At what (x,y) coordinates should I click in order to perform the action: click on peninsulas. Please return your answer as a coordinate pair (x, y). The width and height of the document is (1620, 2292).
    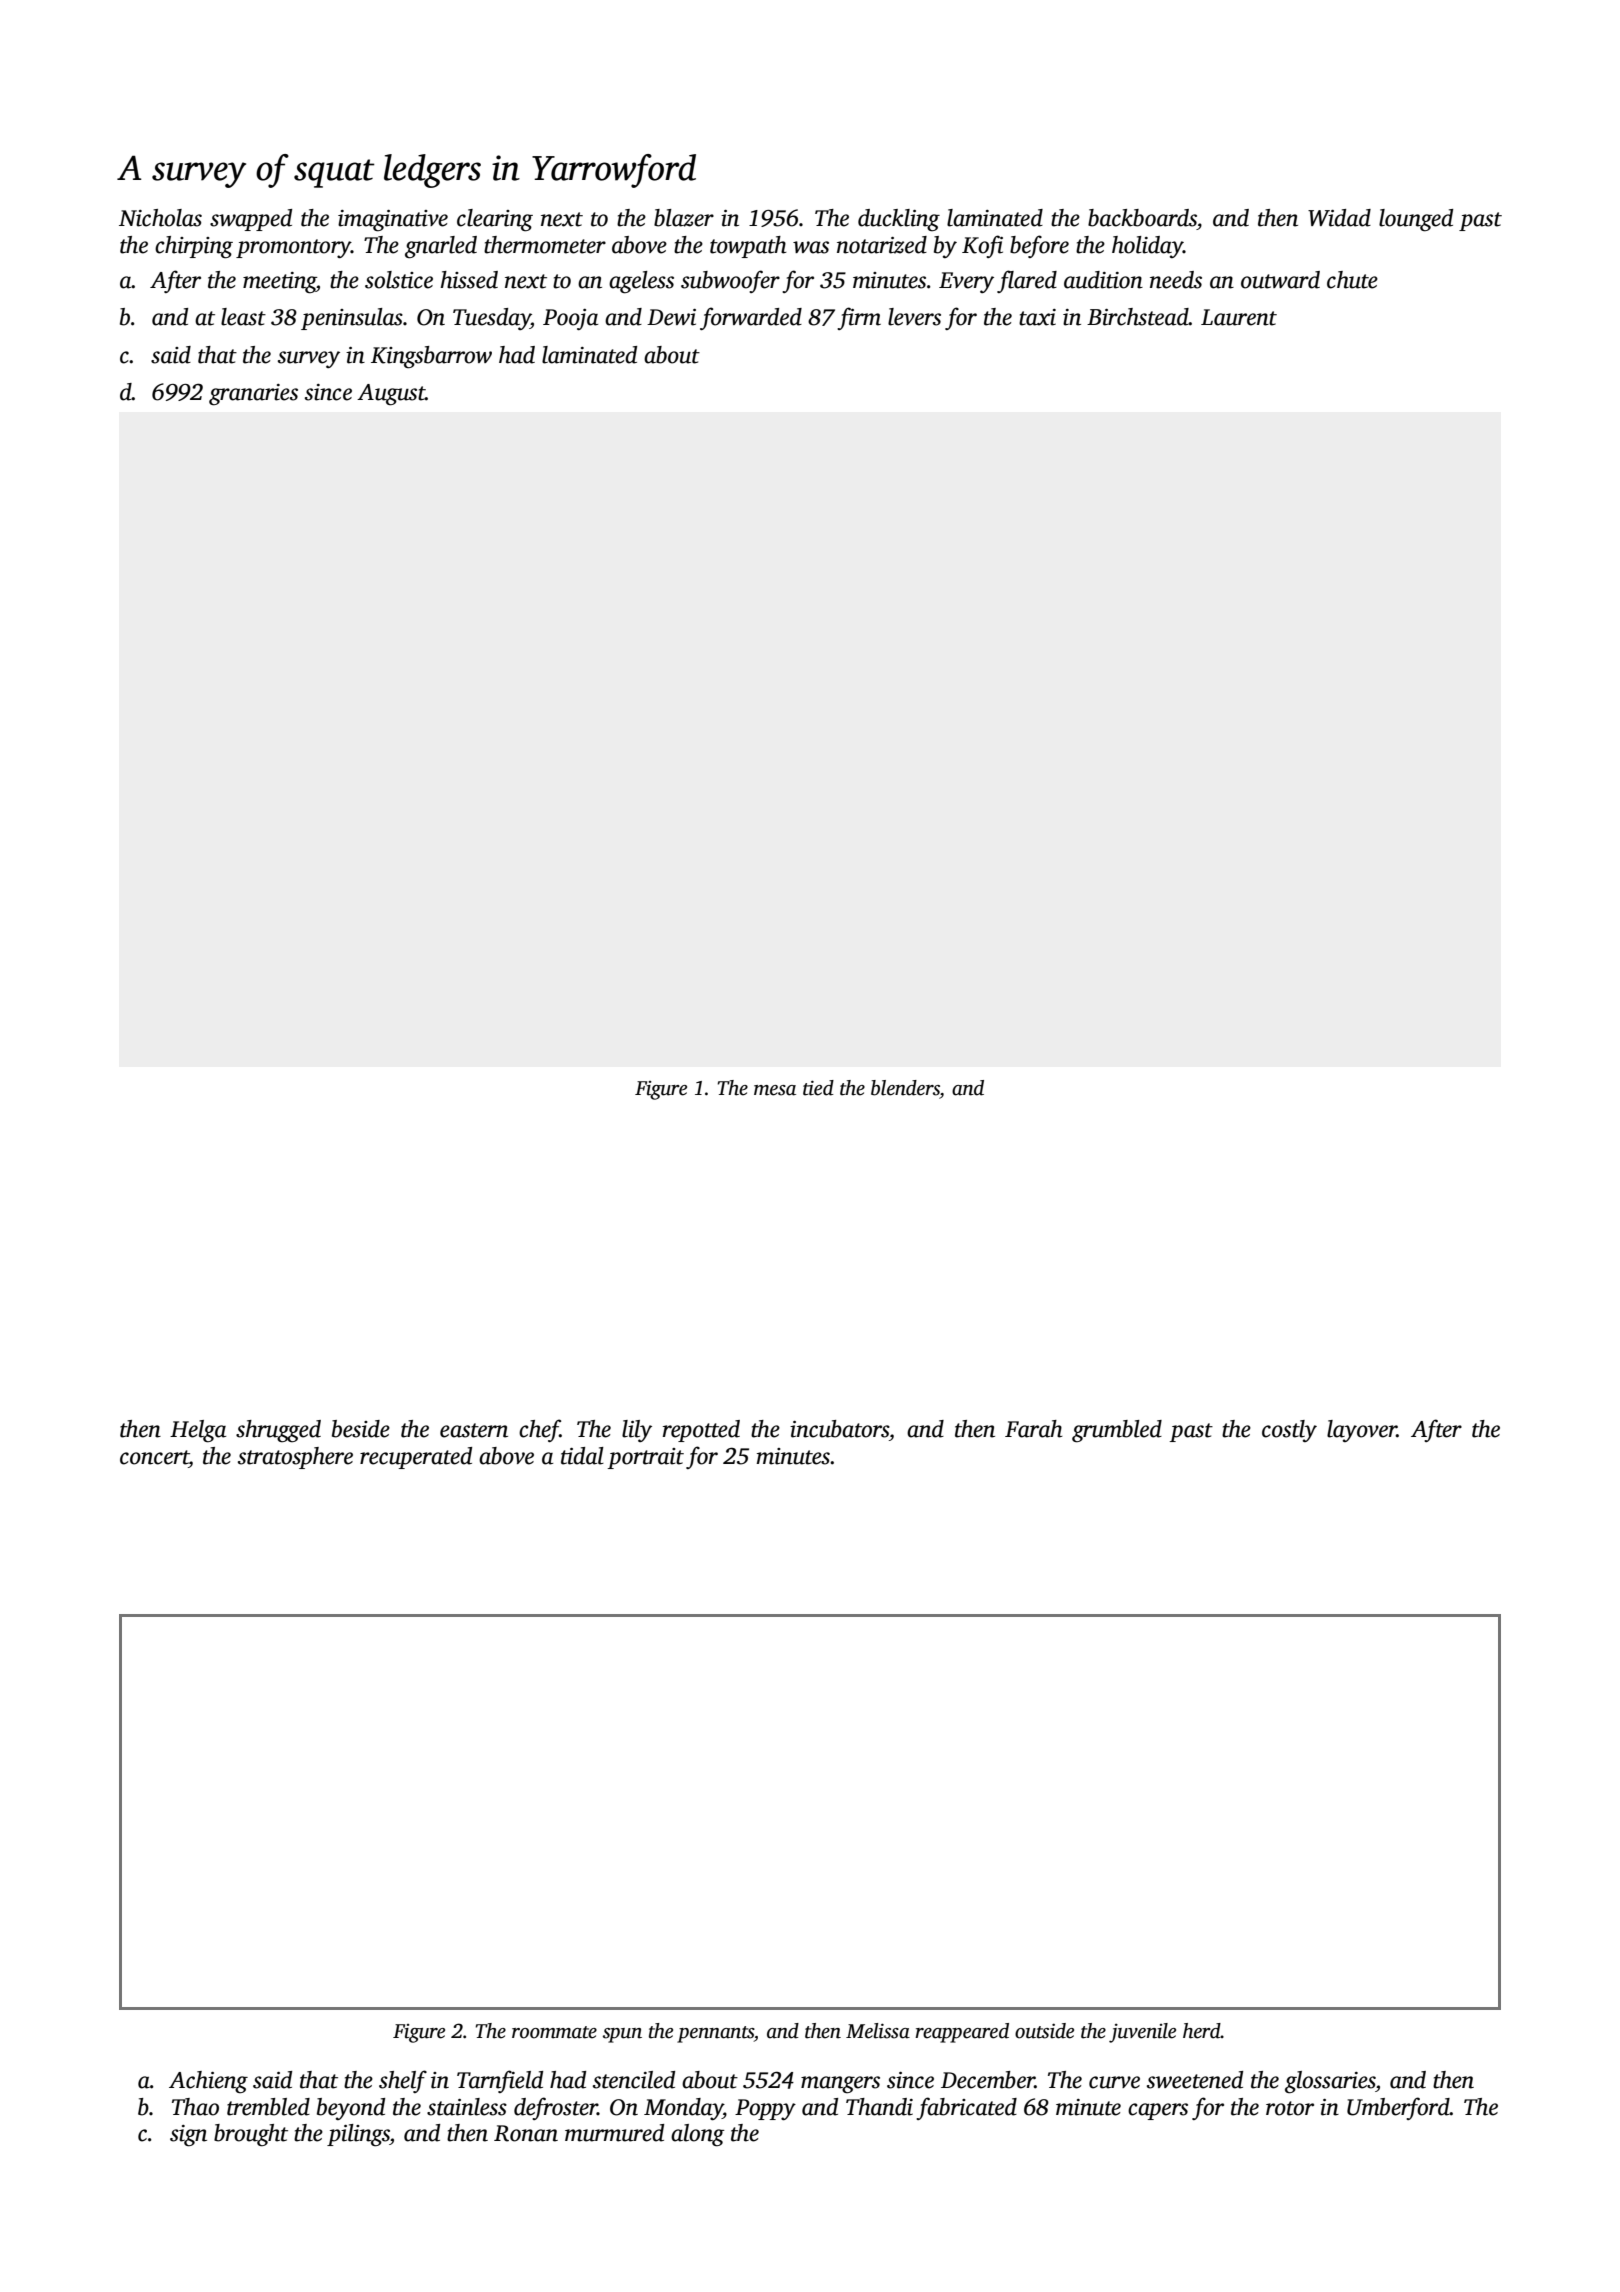
    Looking at the image, I should click on (352, 319).
